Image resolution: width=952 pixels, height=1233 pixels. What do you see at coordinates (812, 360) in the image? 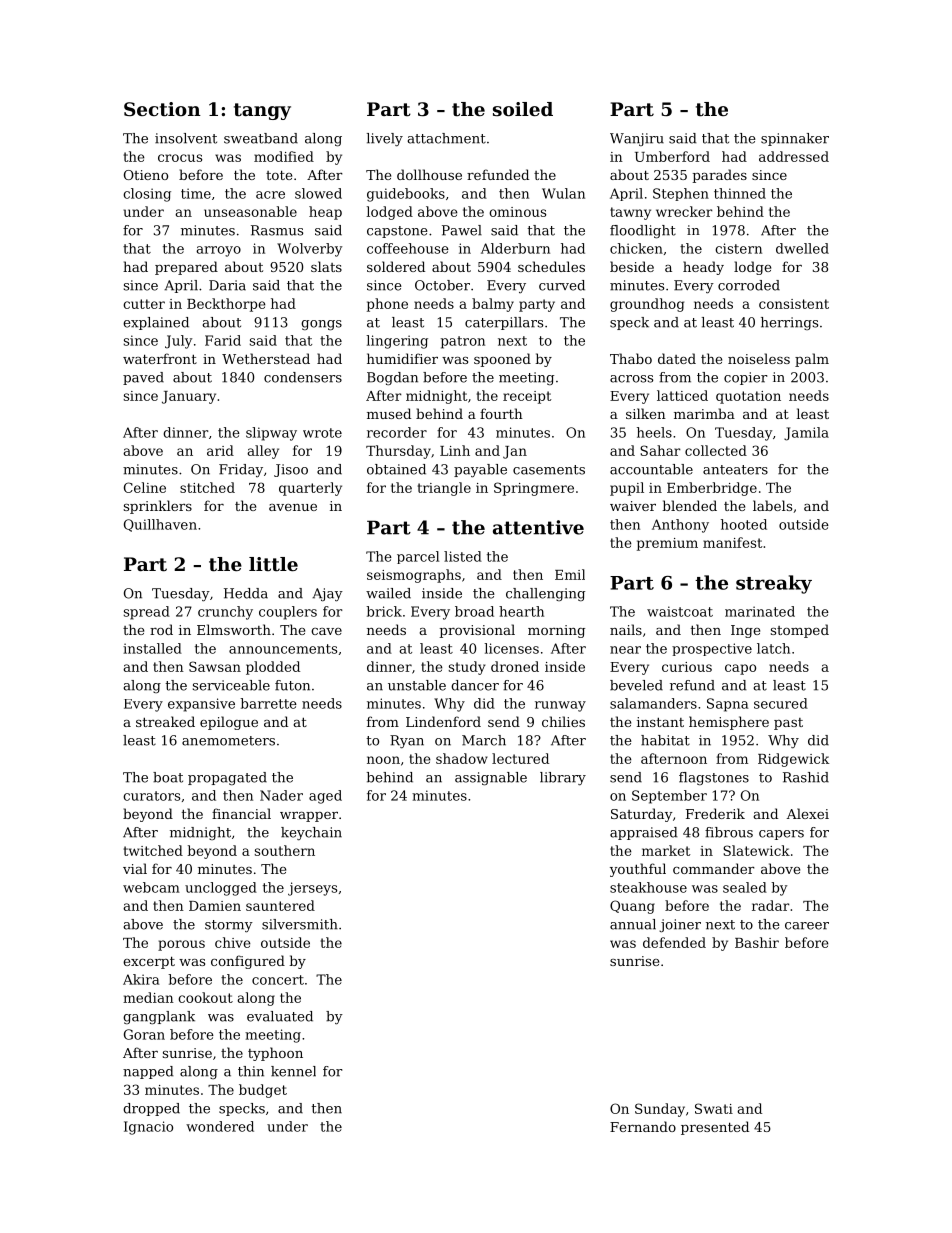
I see `palm` at bounding box center [812, 360].
